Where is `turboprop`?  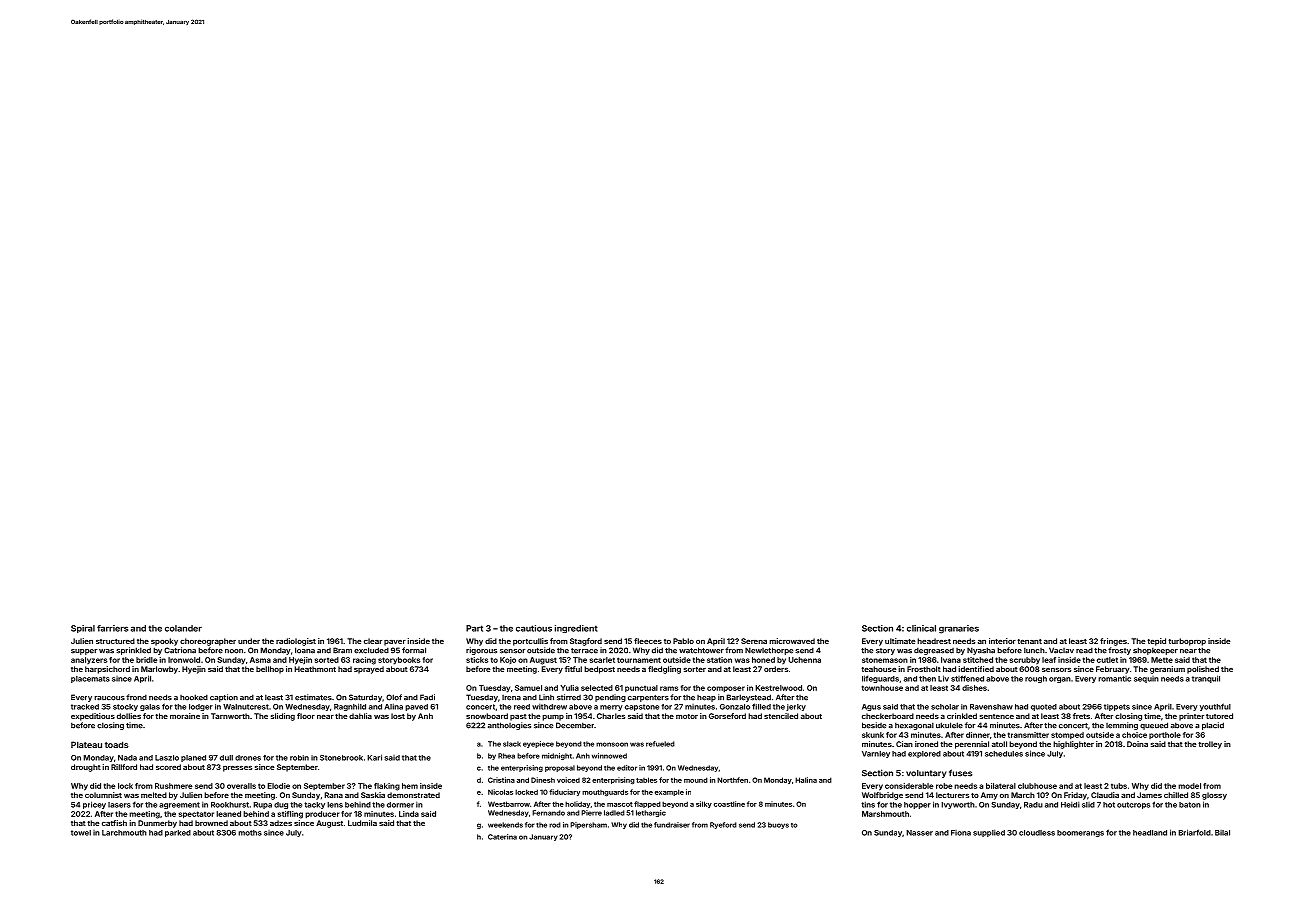 turboprop is located at coordinates (1187, 642).
